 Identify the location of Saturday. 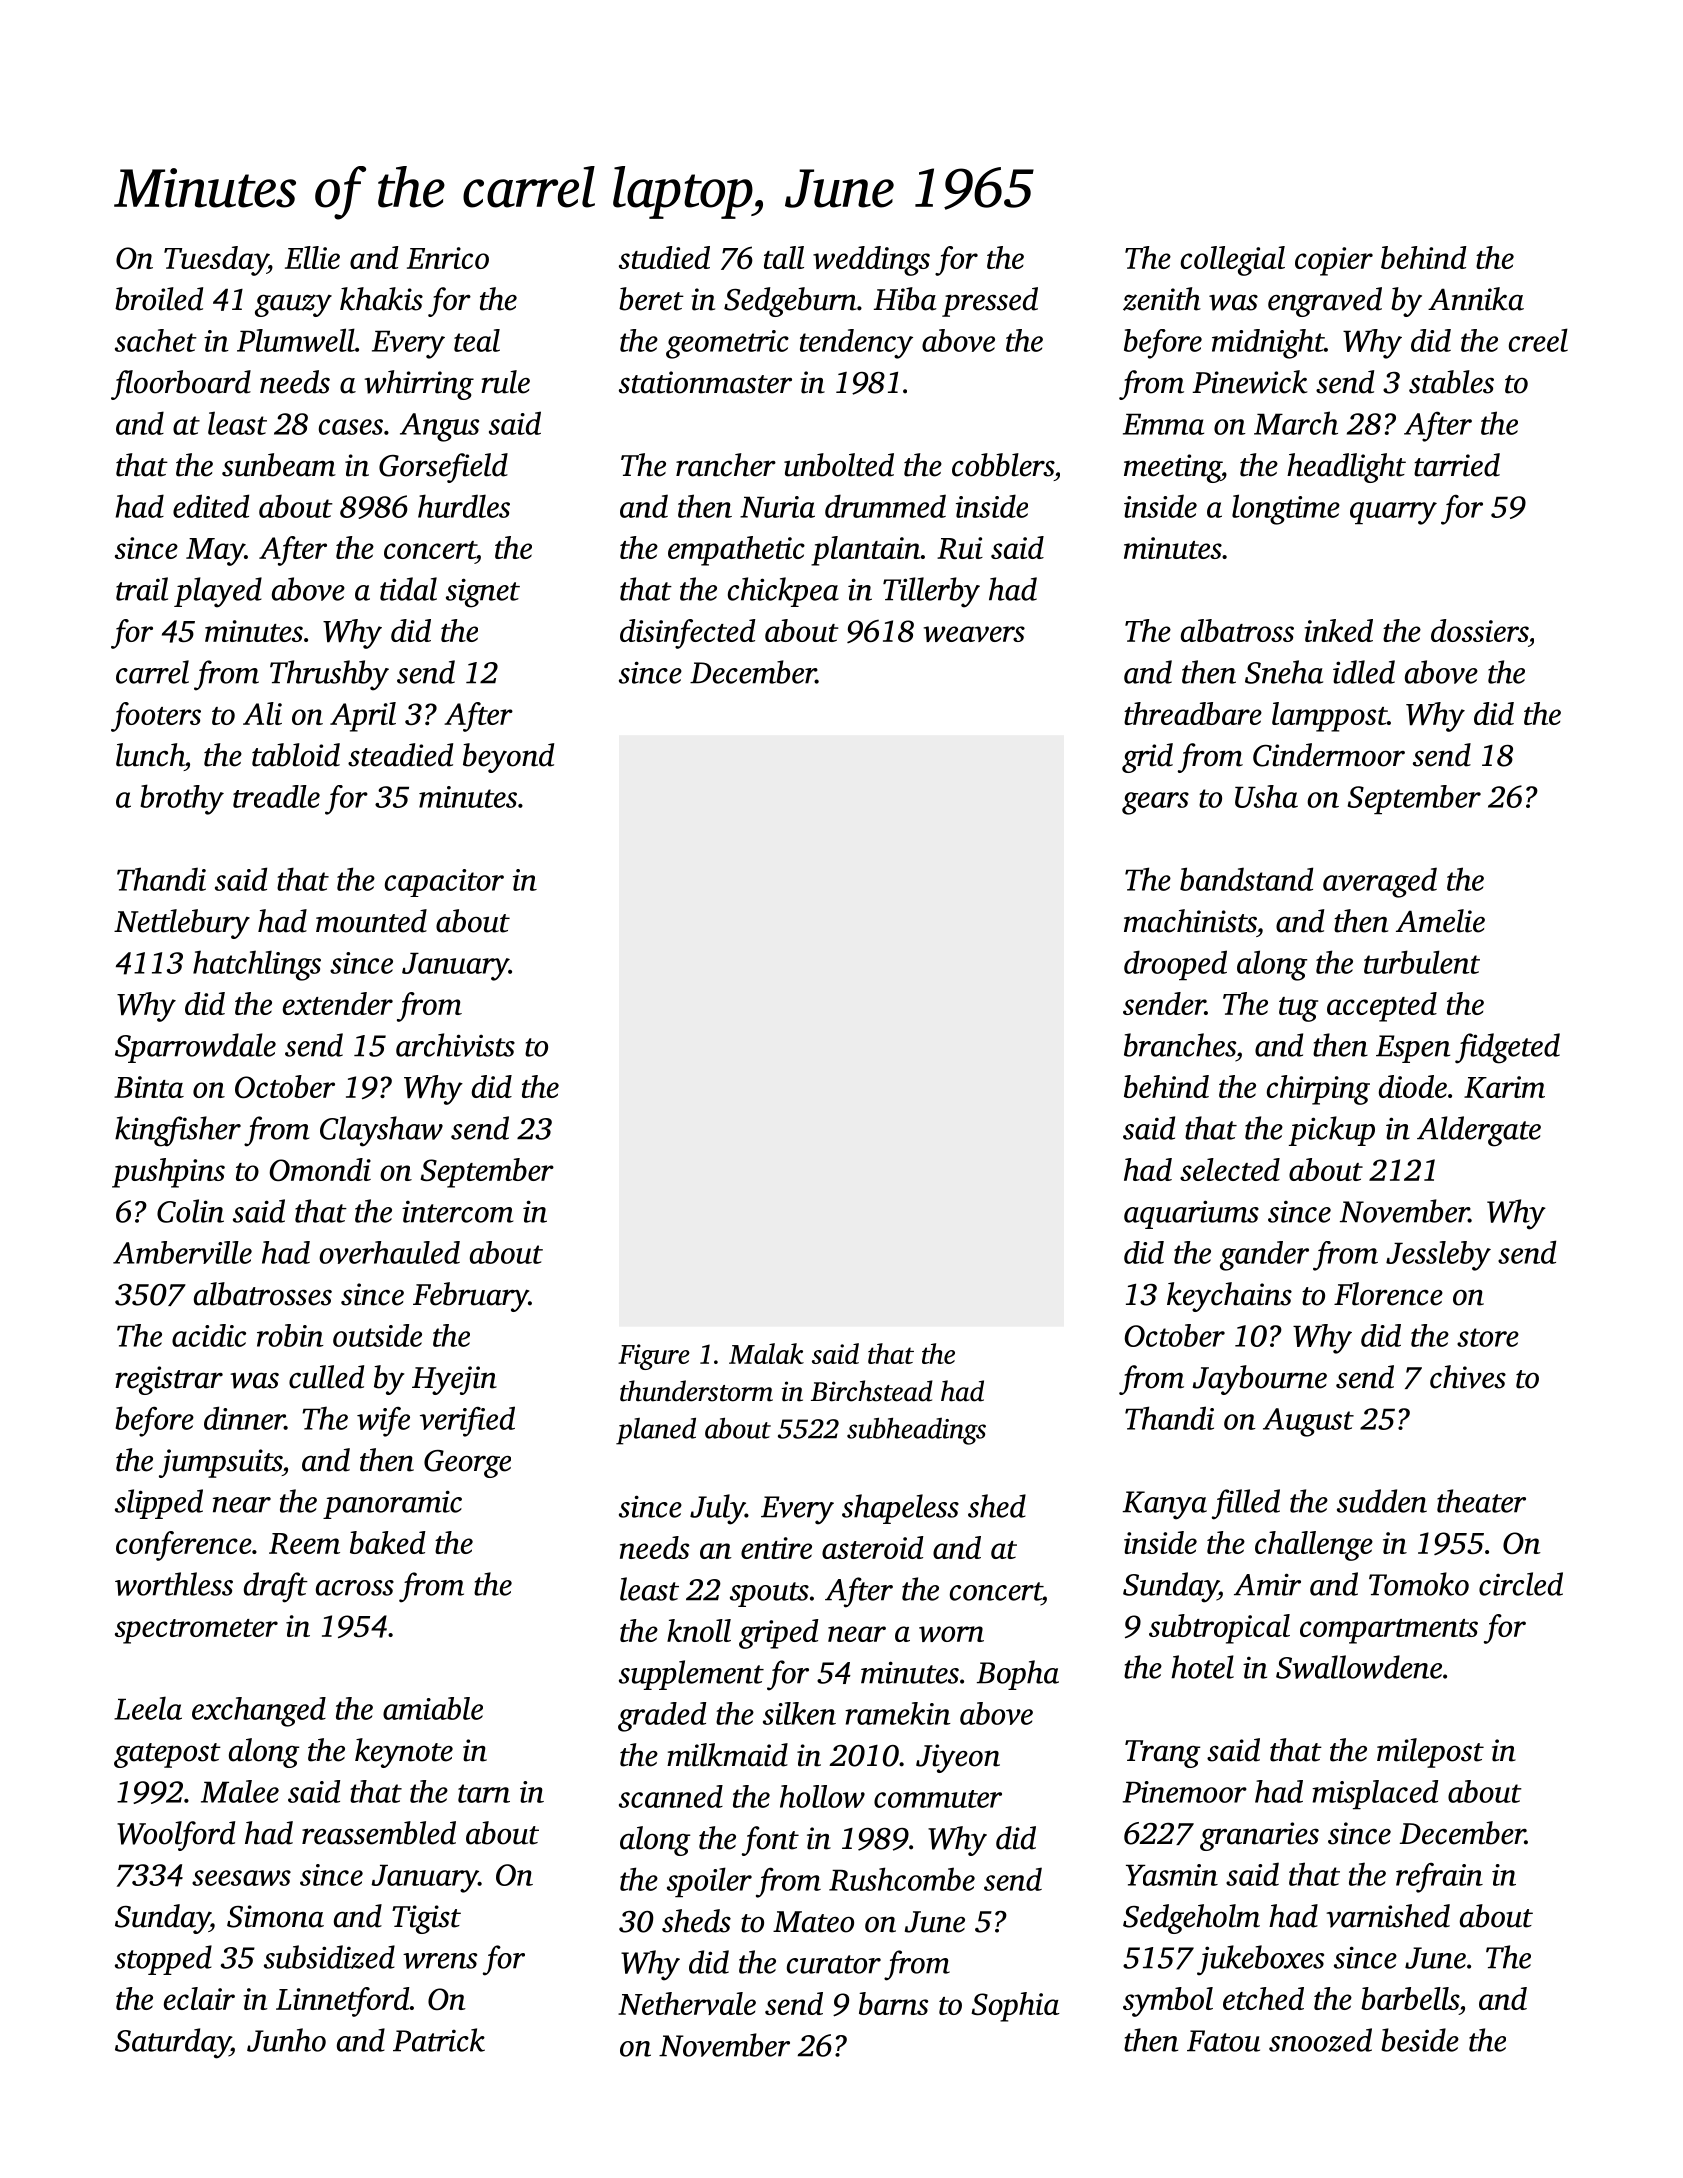
(172, 2043).
